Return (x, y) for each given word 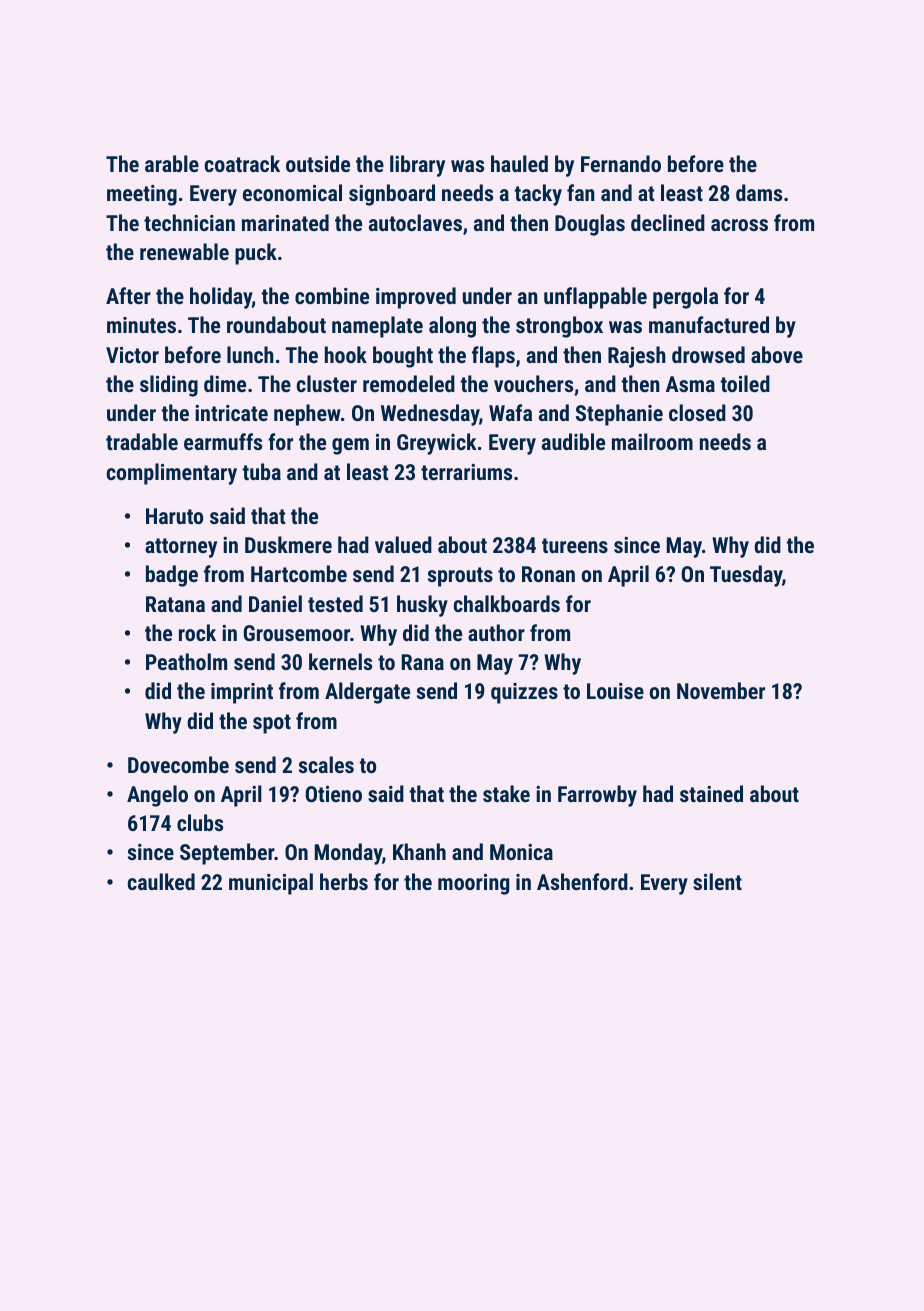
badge (172, 576)
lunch (250, 354)
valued (403, 544)
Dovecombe (178, 764)
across (739, 225)
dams (759, 192)
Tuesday (746, 576)
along (452, 327)
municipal (271, 884)
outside (318, 163)
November (721, 690)
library (417, 166)
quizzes (524, 693)
